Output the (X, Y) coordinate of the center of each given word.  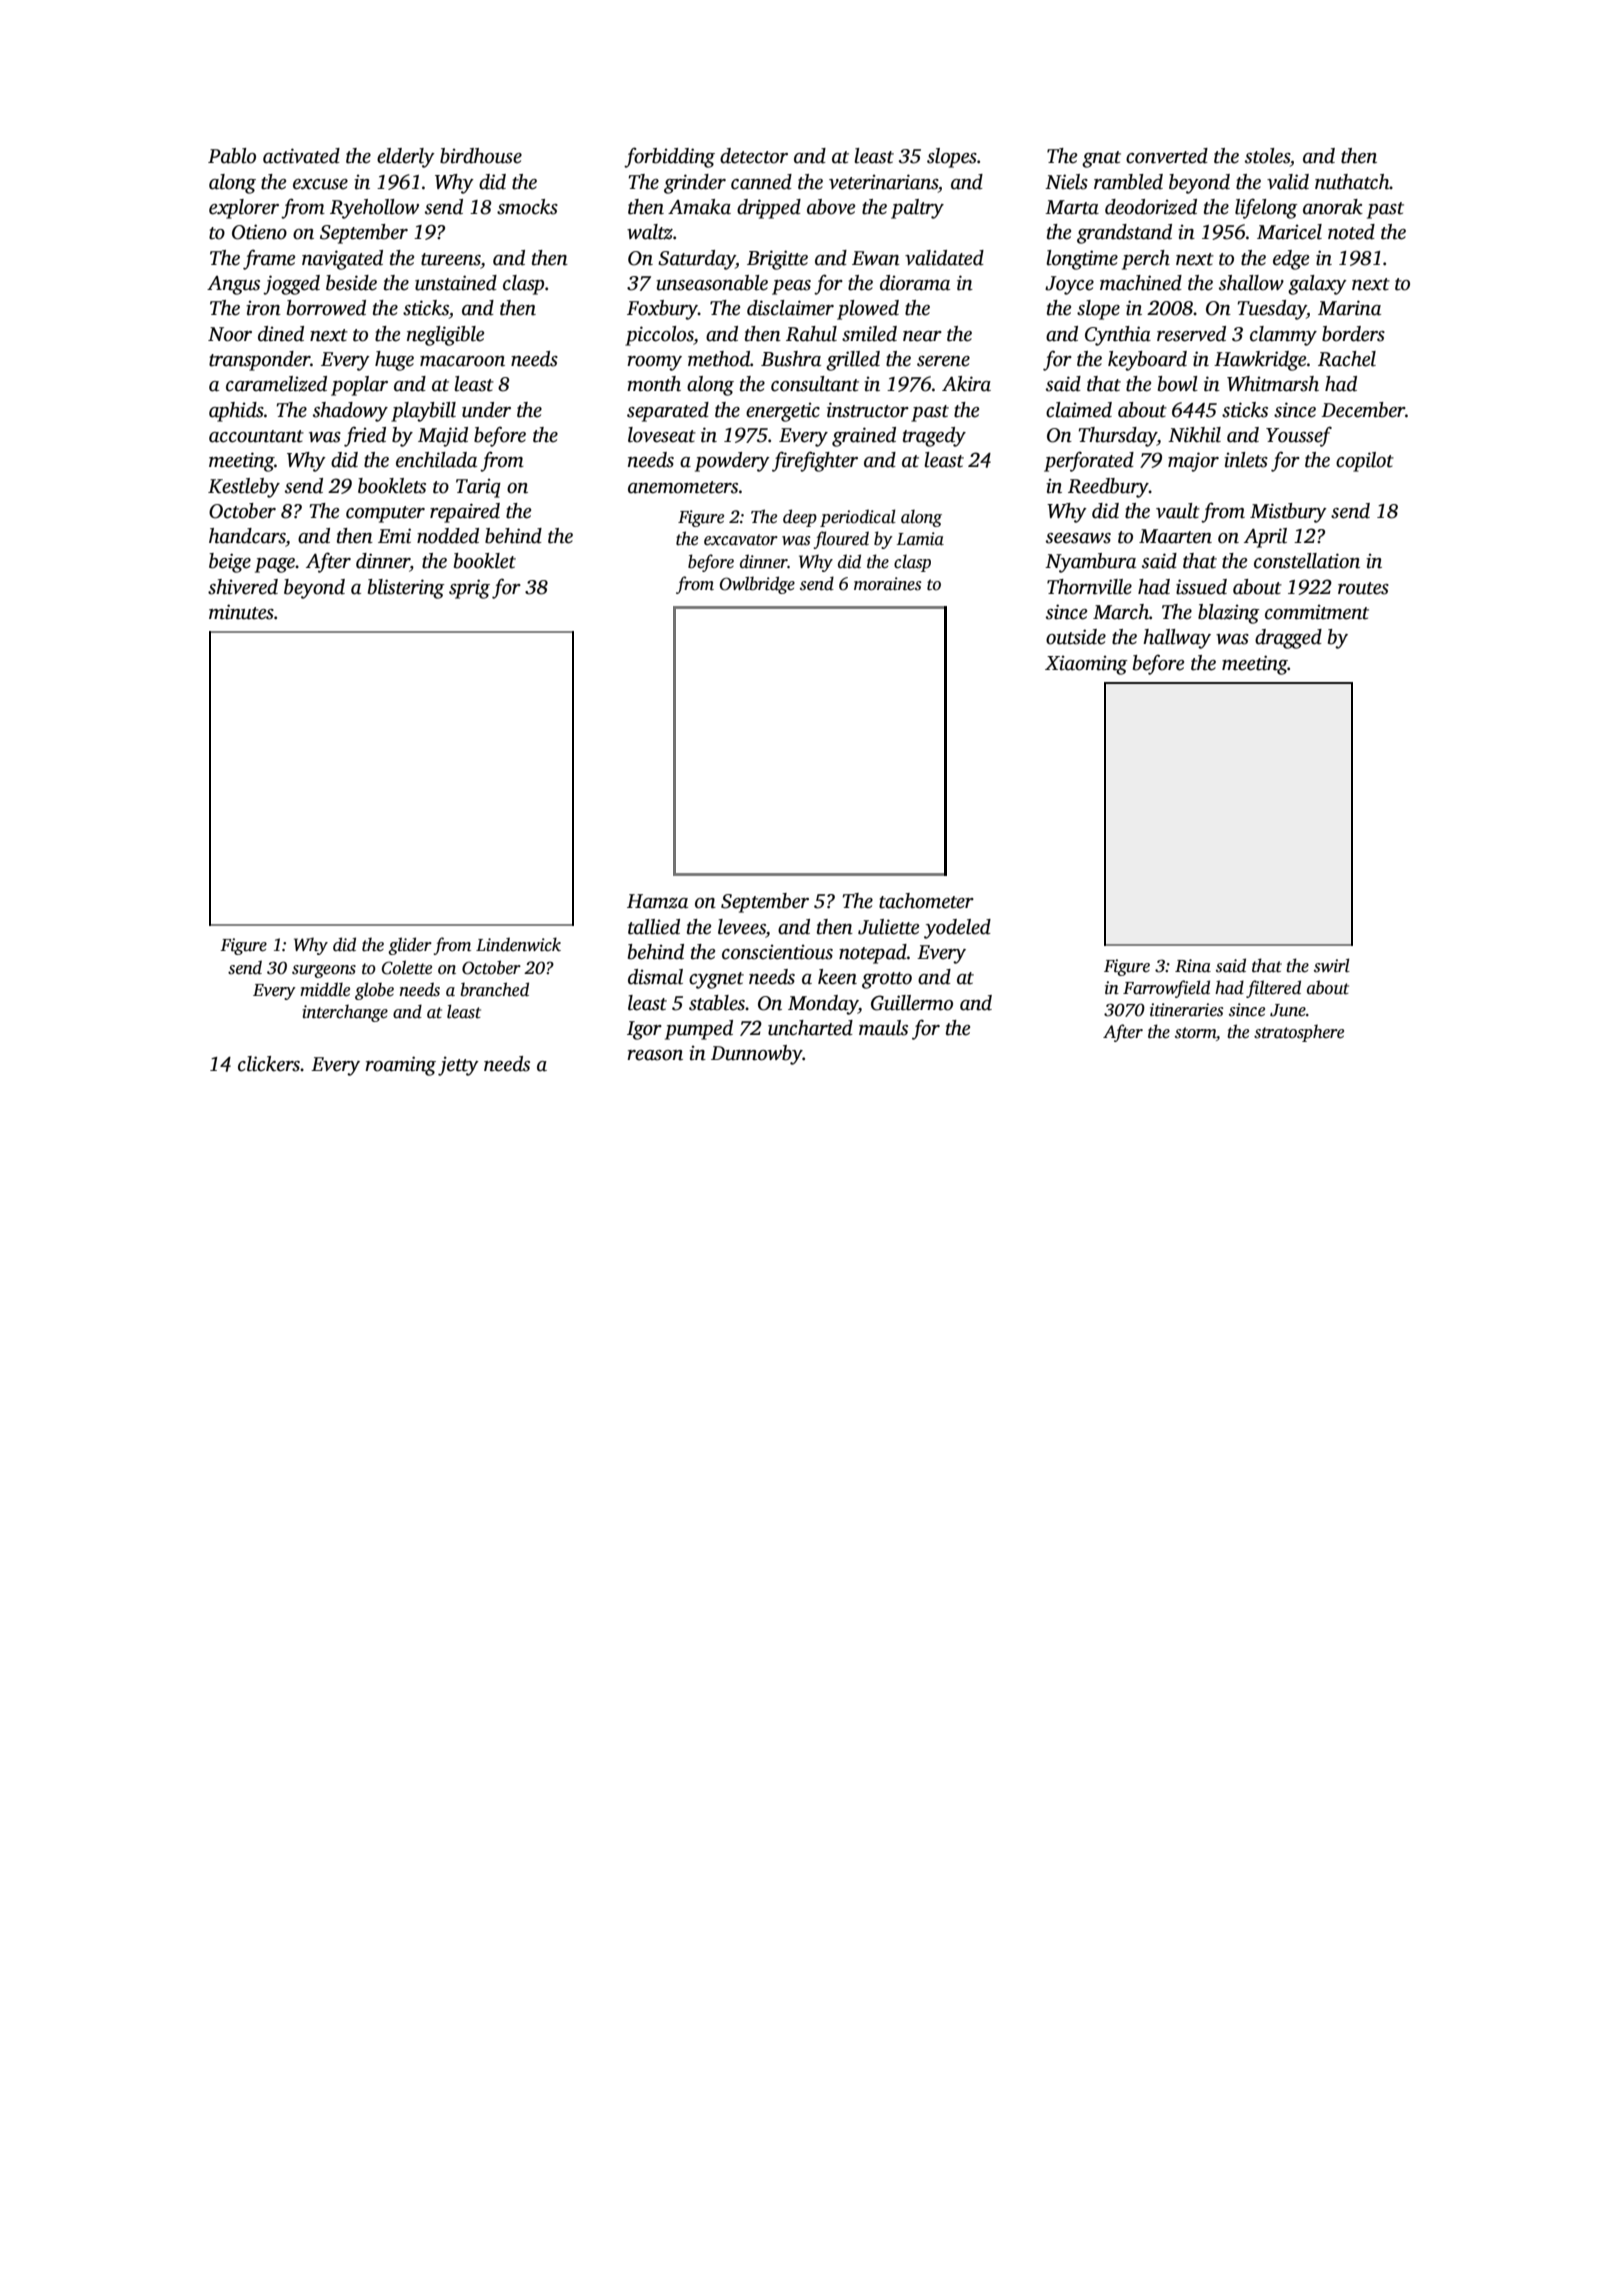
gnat (1101, 159)
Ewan (876, 258)
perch (1146, 260)
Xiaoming (1086, 665)
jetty (458, 1066)
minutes (241, 612)
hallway (1177, 639)
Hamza (657, 901)
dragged (1288, 639)
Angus (233, 285)
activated (301, 156)
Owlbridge (757, 585)
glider (410, 946)
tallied (654, 927)
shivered (243, 587)
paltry (917, 209)
